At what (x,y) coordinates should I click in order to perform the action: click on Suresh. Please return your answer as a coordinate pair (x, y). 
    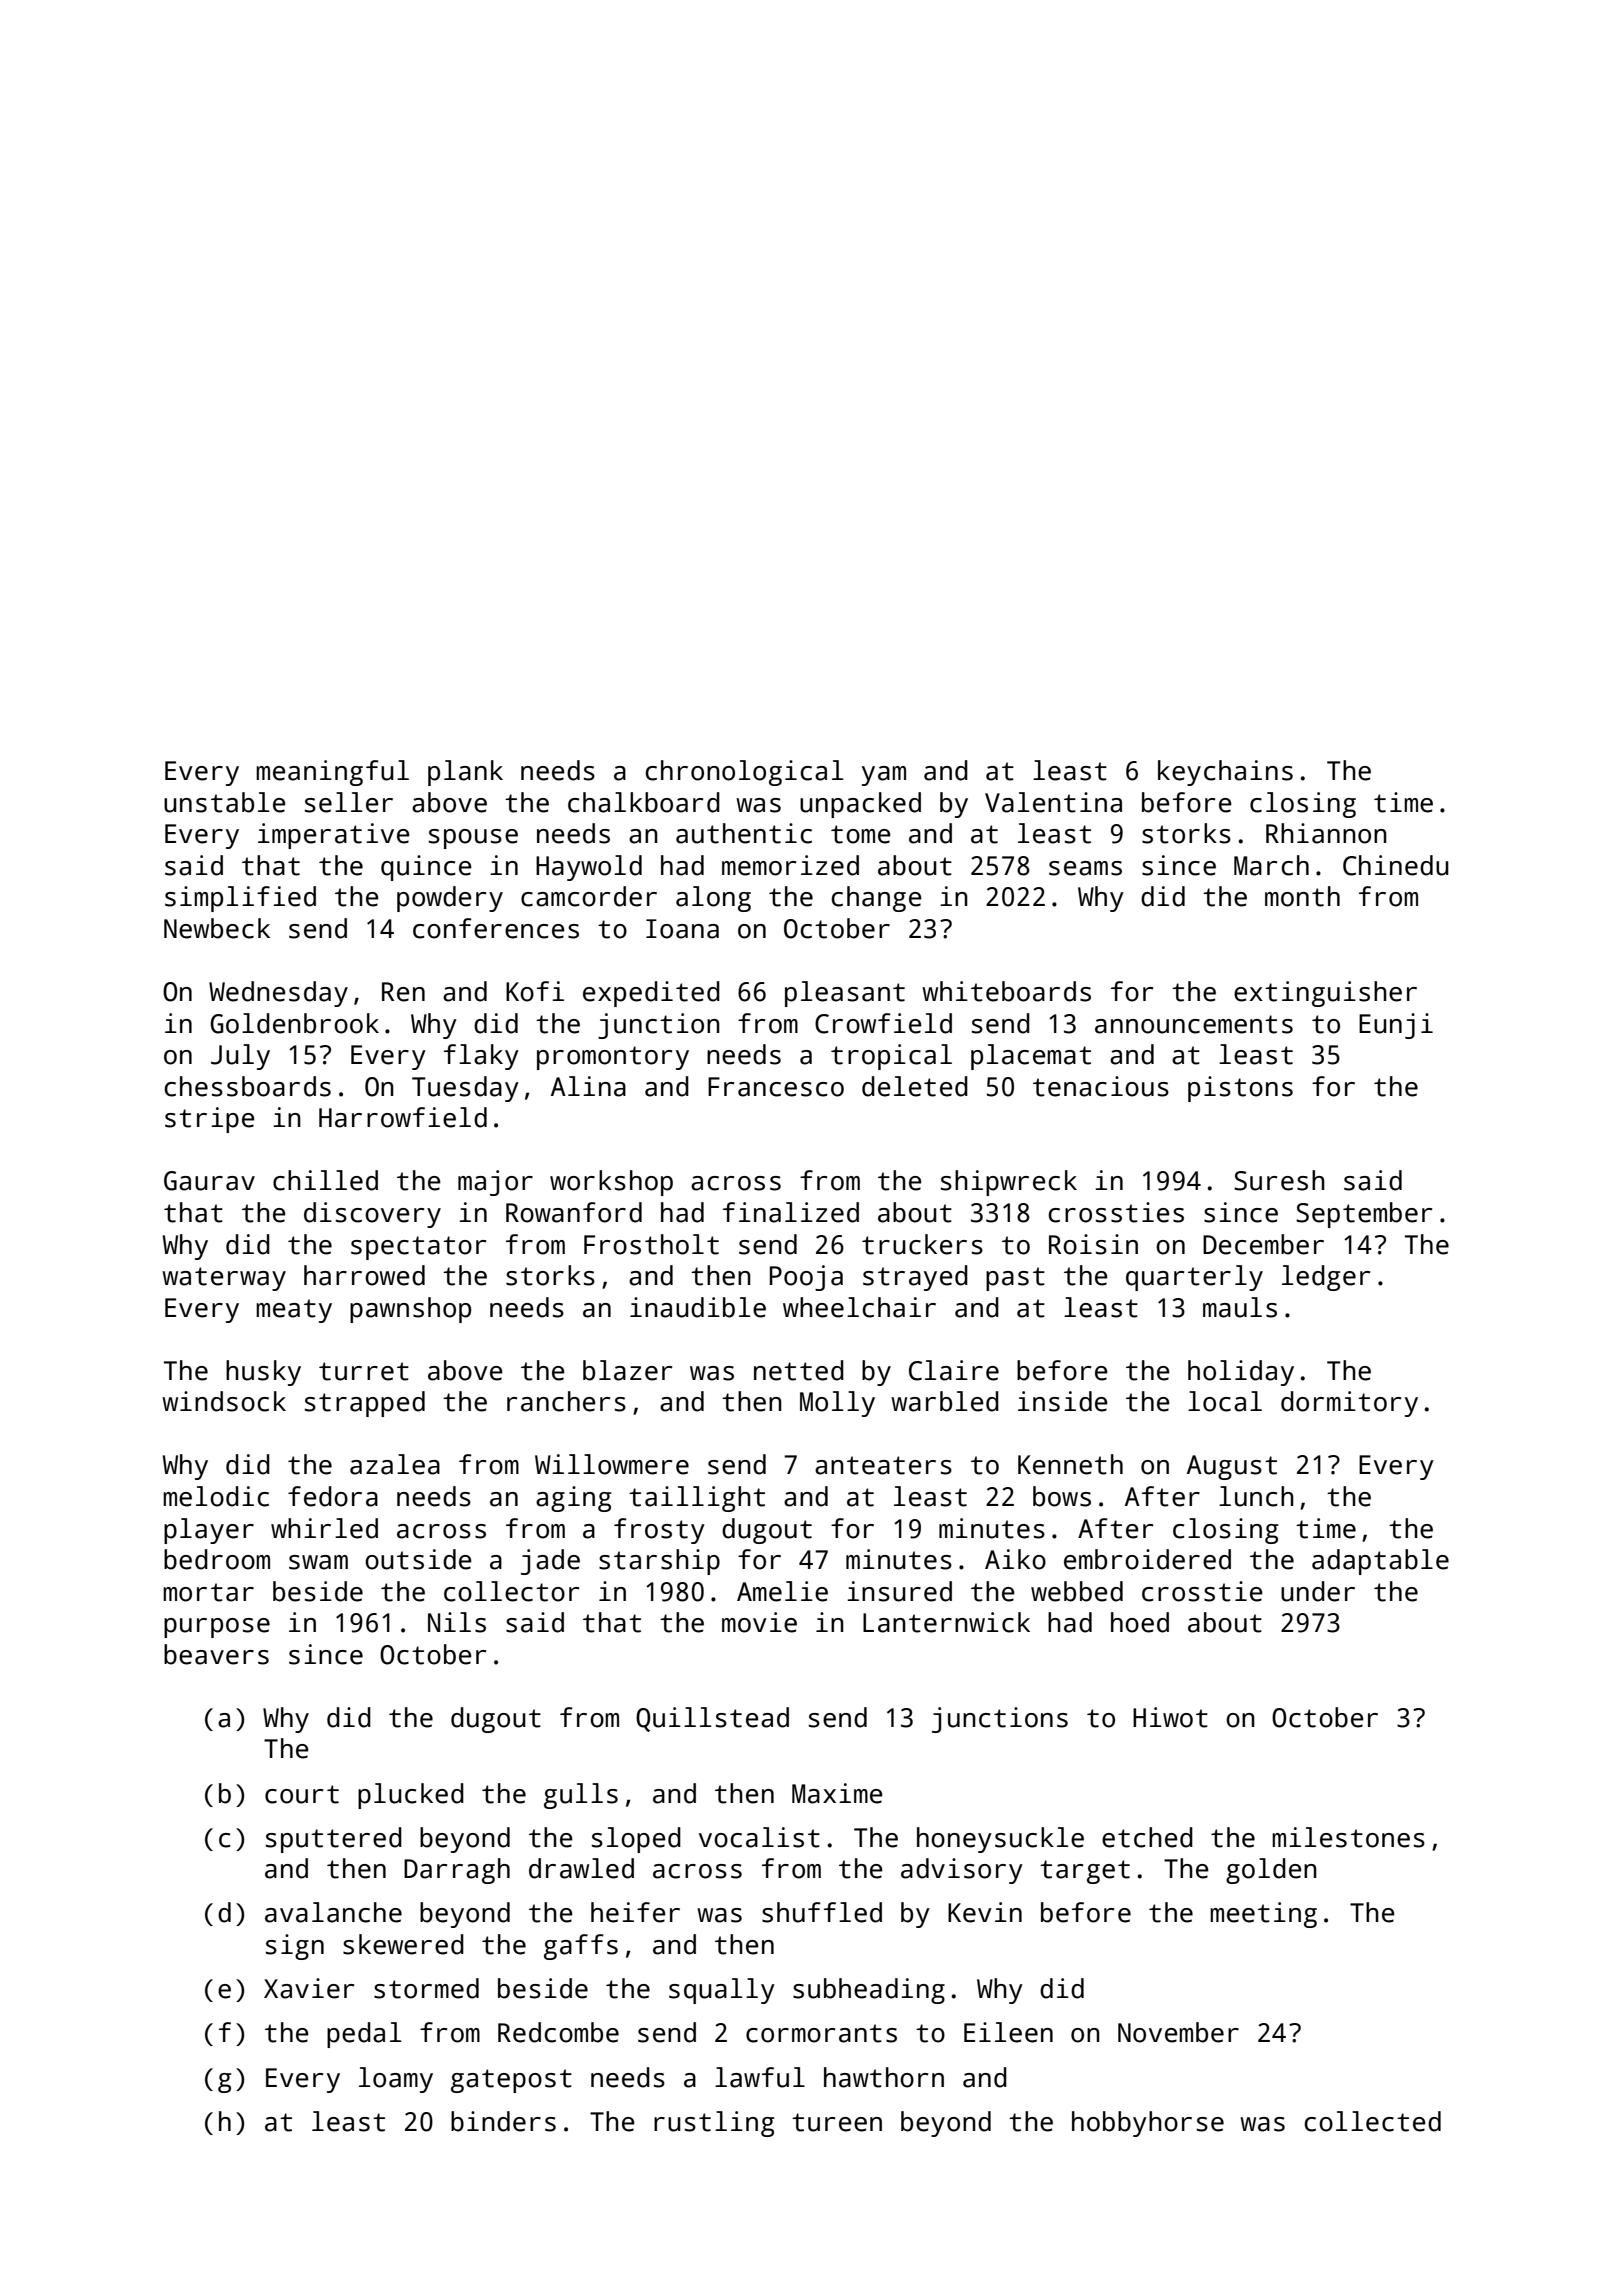
    Looking at the image, I should click on (1279, 1180).
